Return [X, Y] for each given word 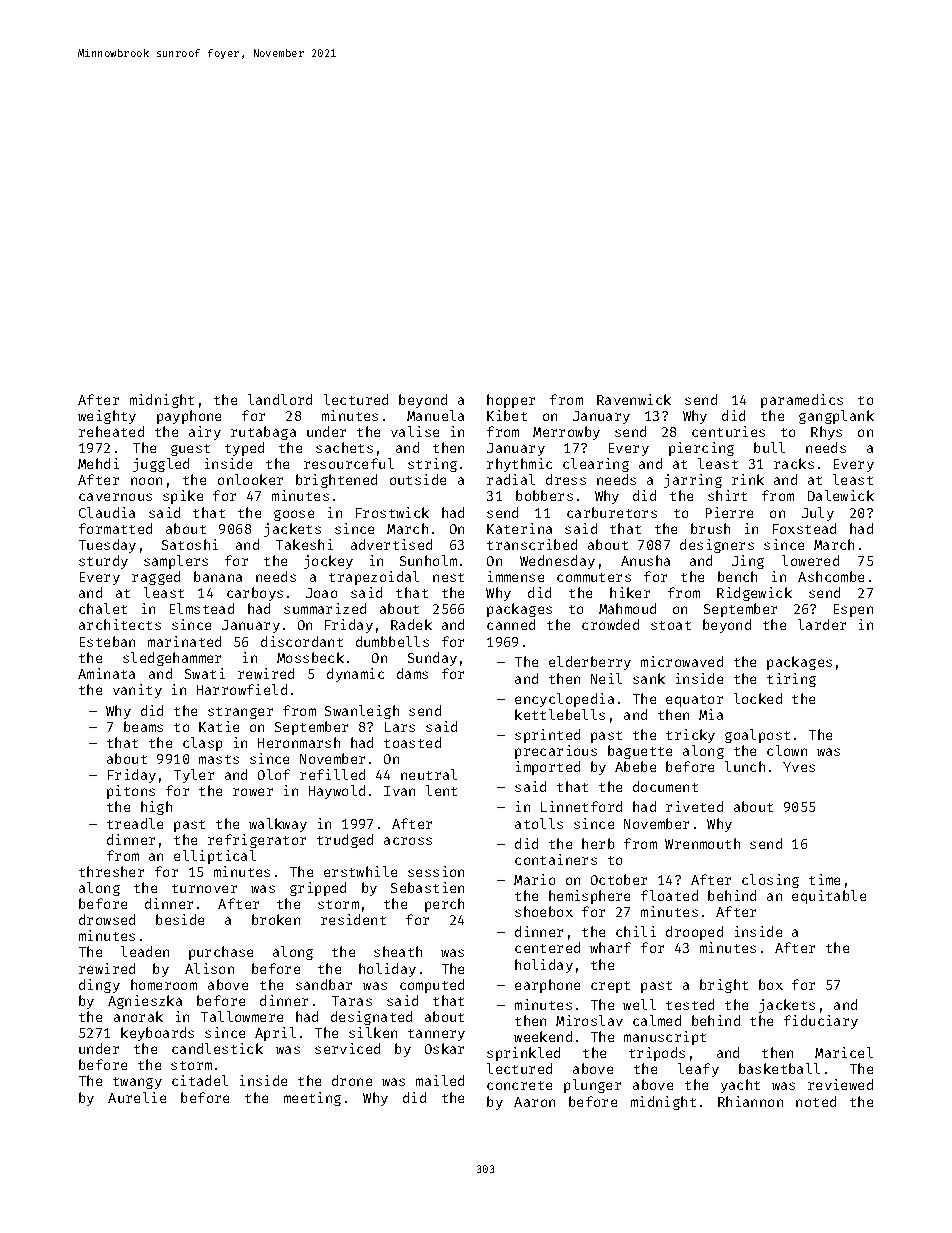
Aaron [534, 1102]
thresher [111, 871]
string [432, 465]
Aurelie [137, 1097]
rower [253, 792]
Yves [799, 767]
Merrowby [566, 433]
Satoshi [190, 544]
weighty [107, 417]
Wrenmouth [702, 843]
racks [794, 463]
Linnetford [581, 806]
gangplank [836, 417]
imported [548, 768]
